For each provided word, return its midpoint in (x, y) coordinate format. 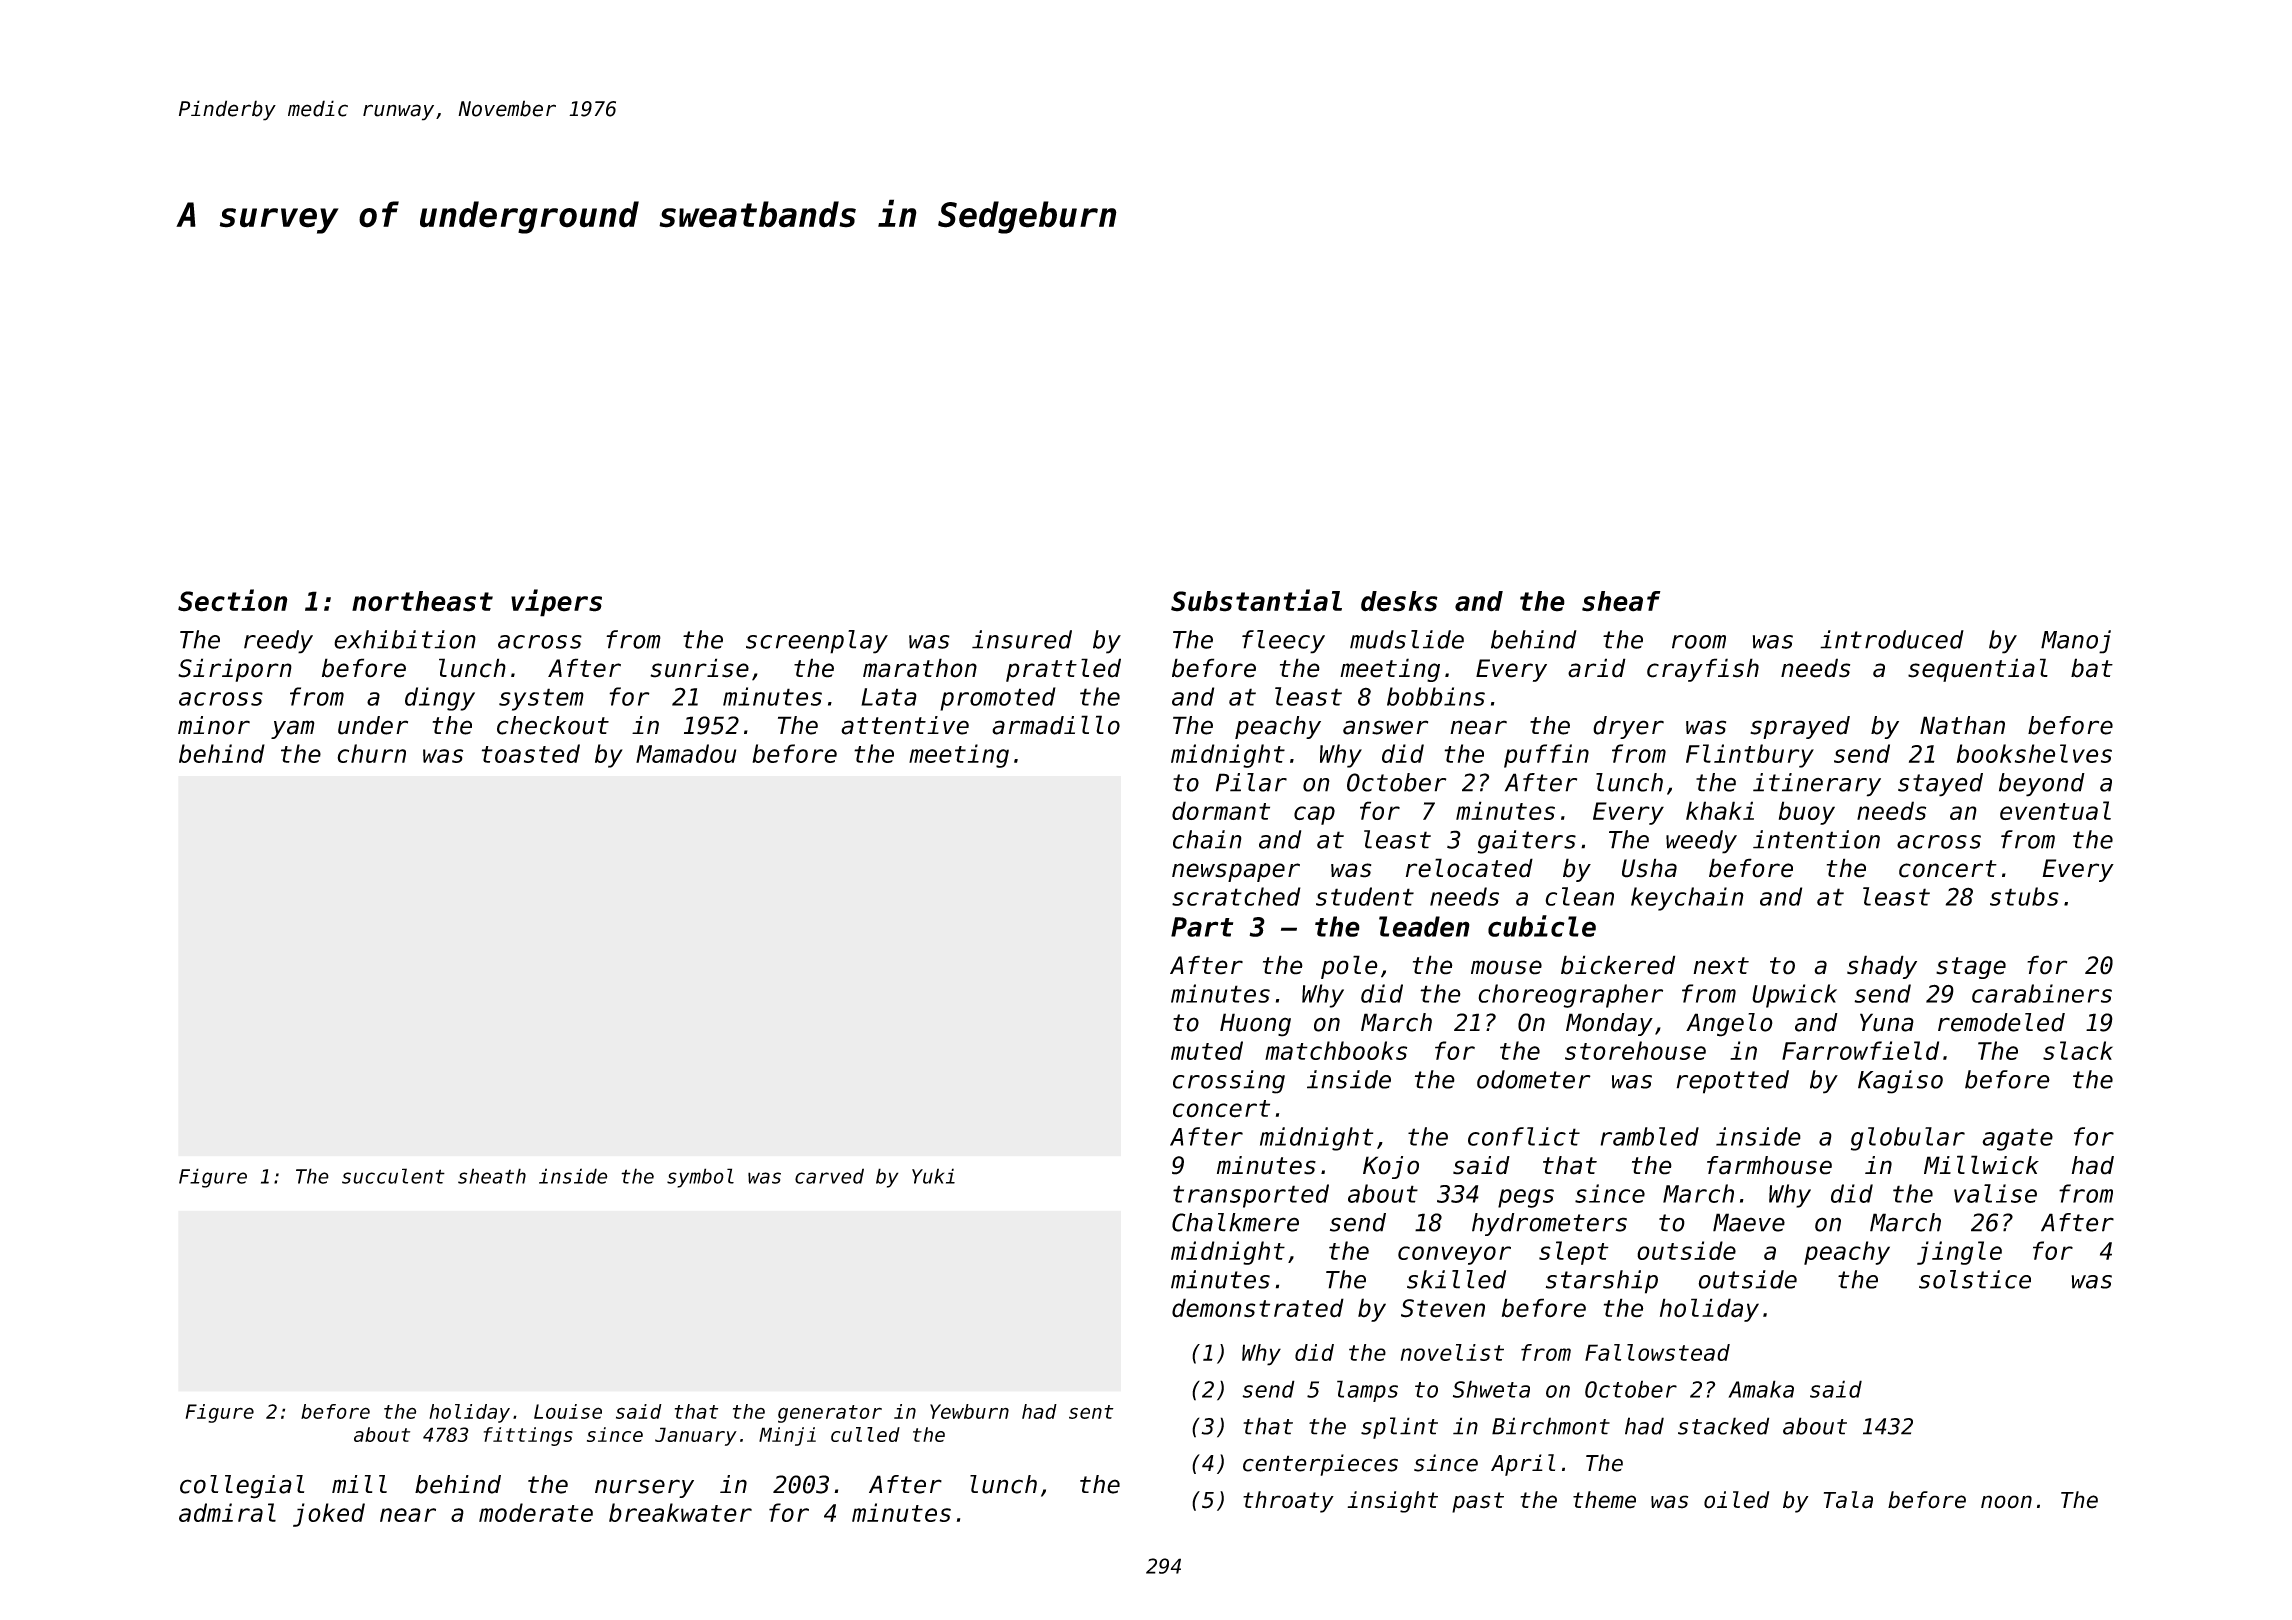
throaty (1288, 1502)
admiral (227, 1512)
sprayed (1800, 727)
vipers (556, 603)
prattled (1063, 670)
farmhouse (1769, 1165)
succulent (393, 1176)
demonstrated (1258, 1308)
